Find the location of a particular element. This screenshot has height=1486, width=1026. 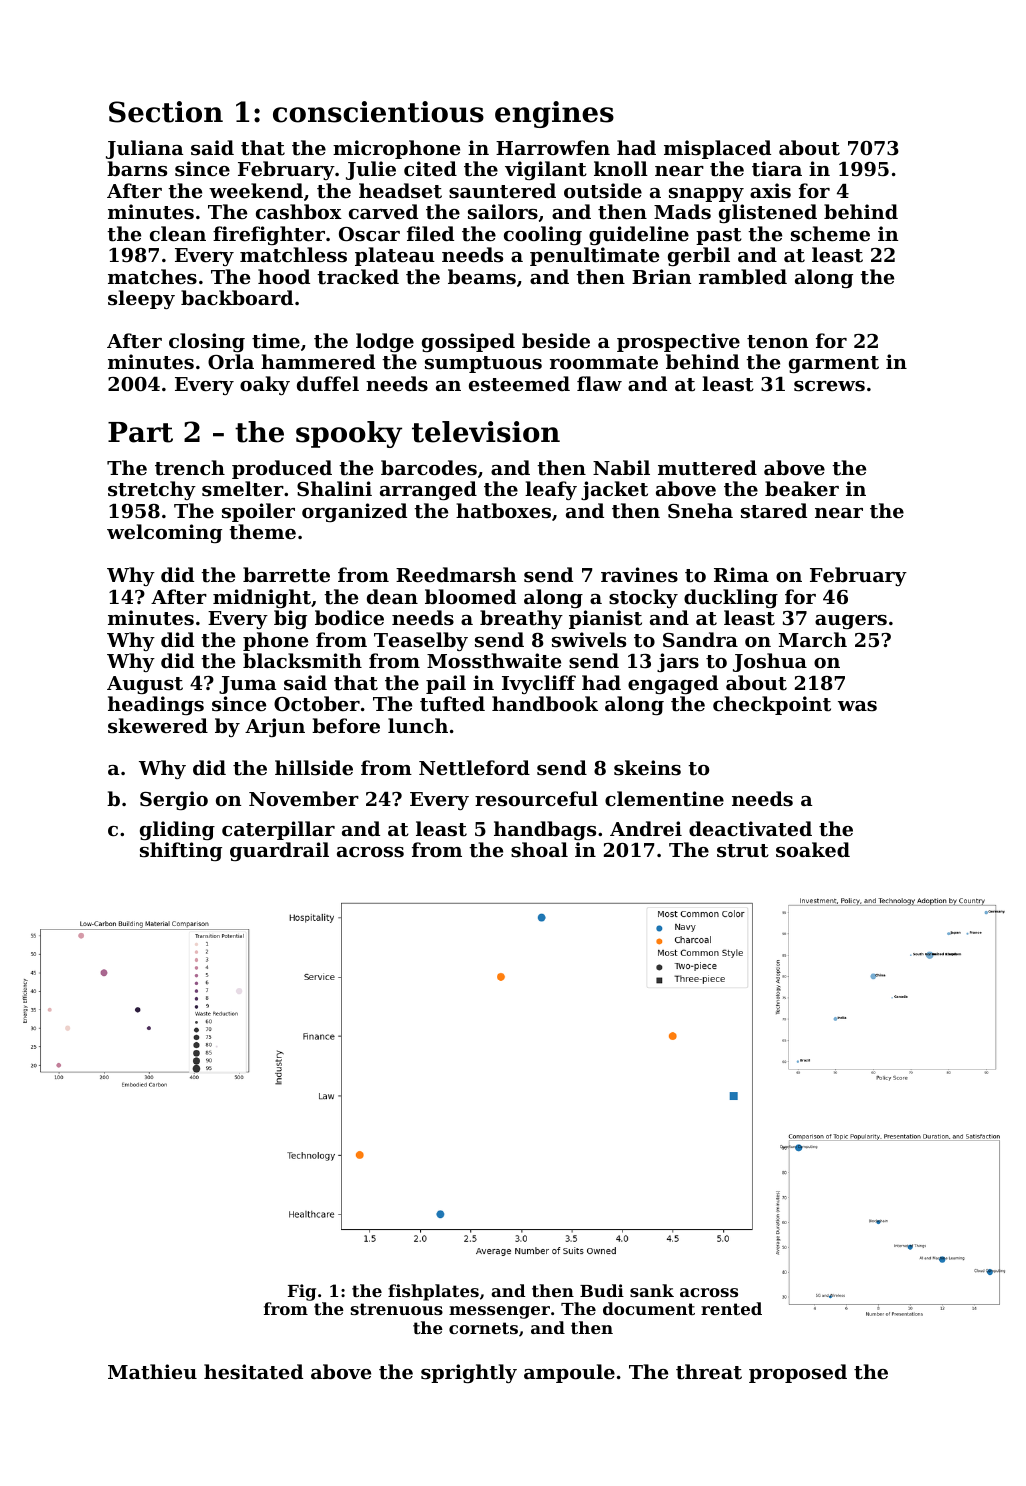

rented is located at coordinates (731, 1308).
